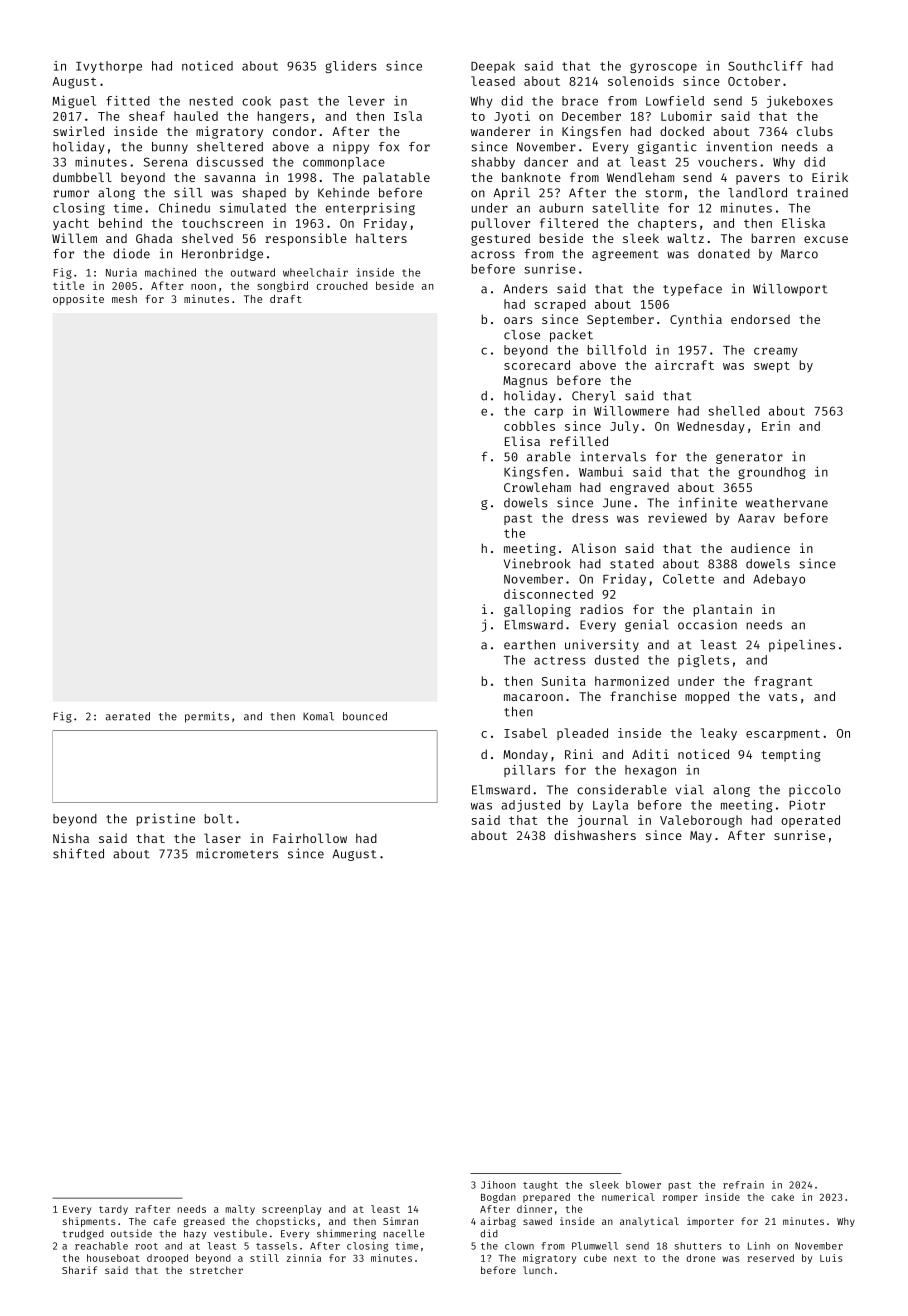  What do you see at coordinates (625, 255) in the screenshot?
I see `agreement` at bounding box center [625, 255].
